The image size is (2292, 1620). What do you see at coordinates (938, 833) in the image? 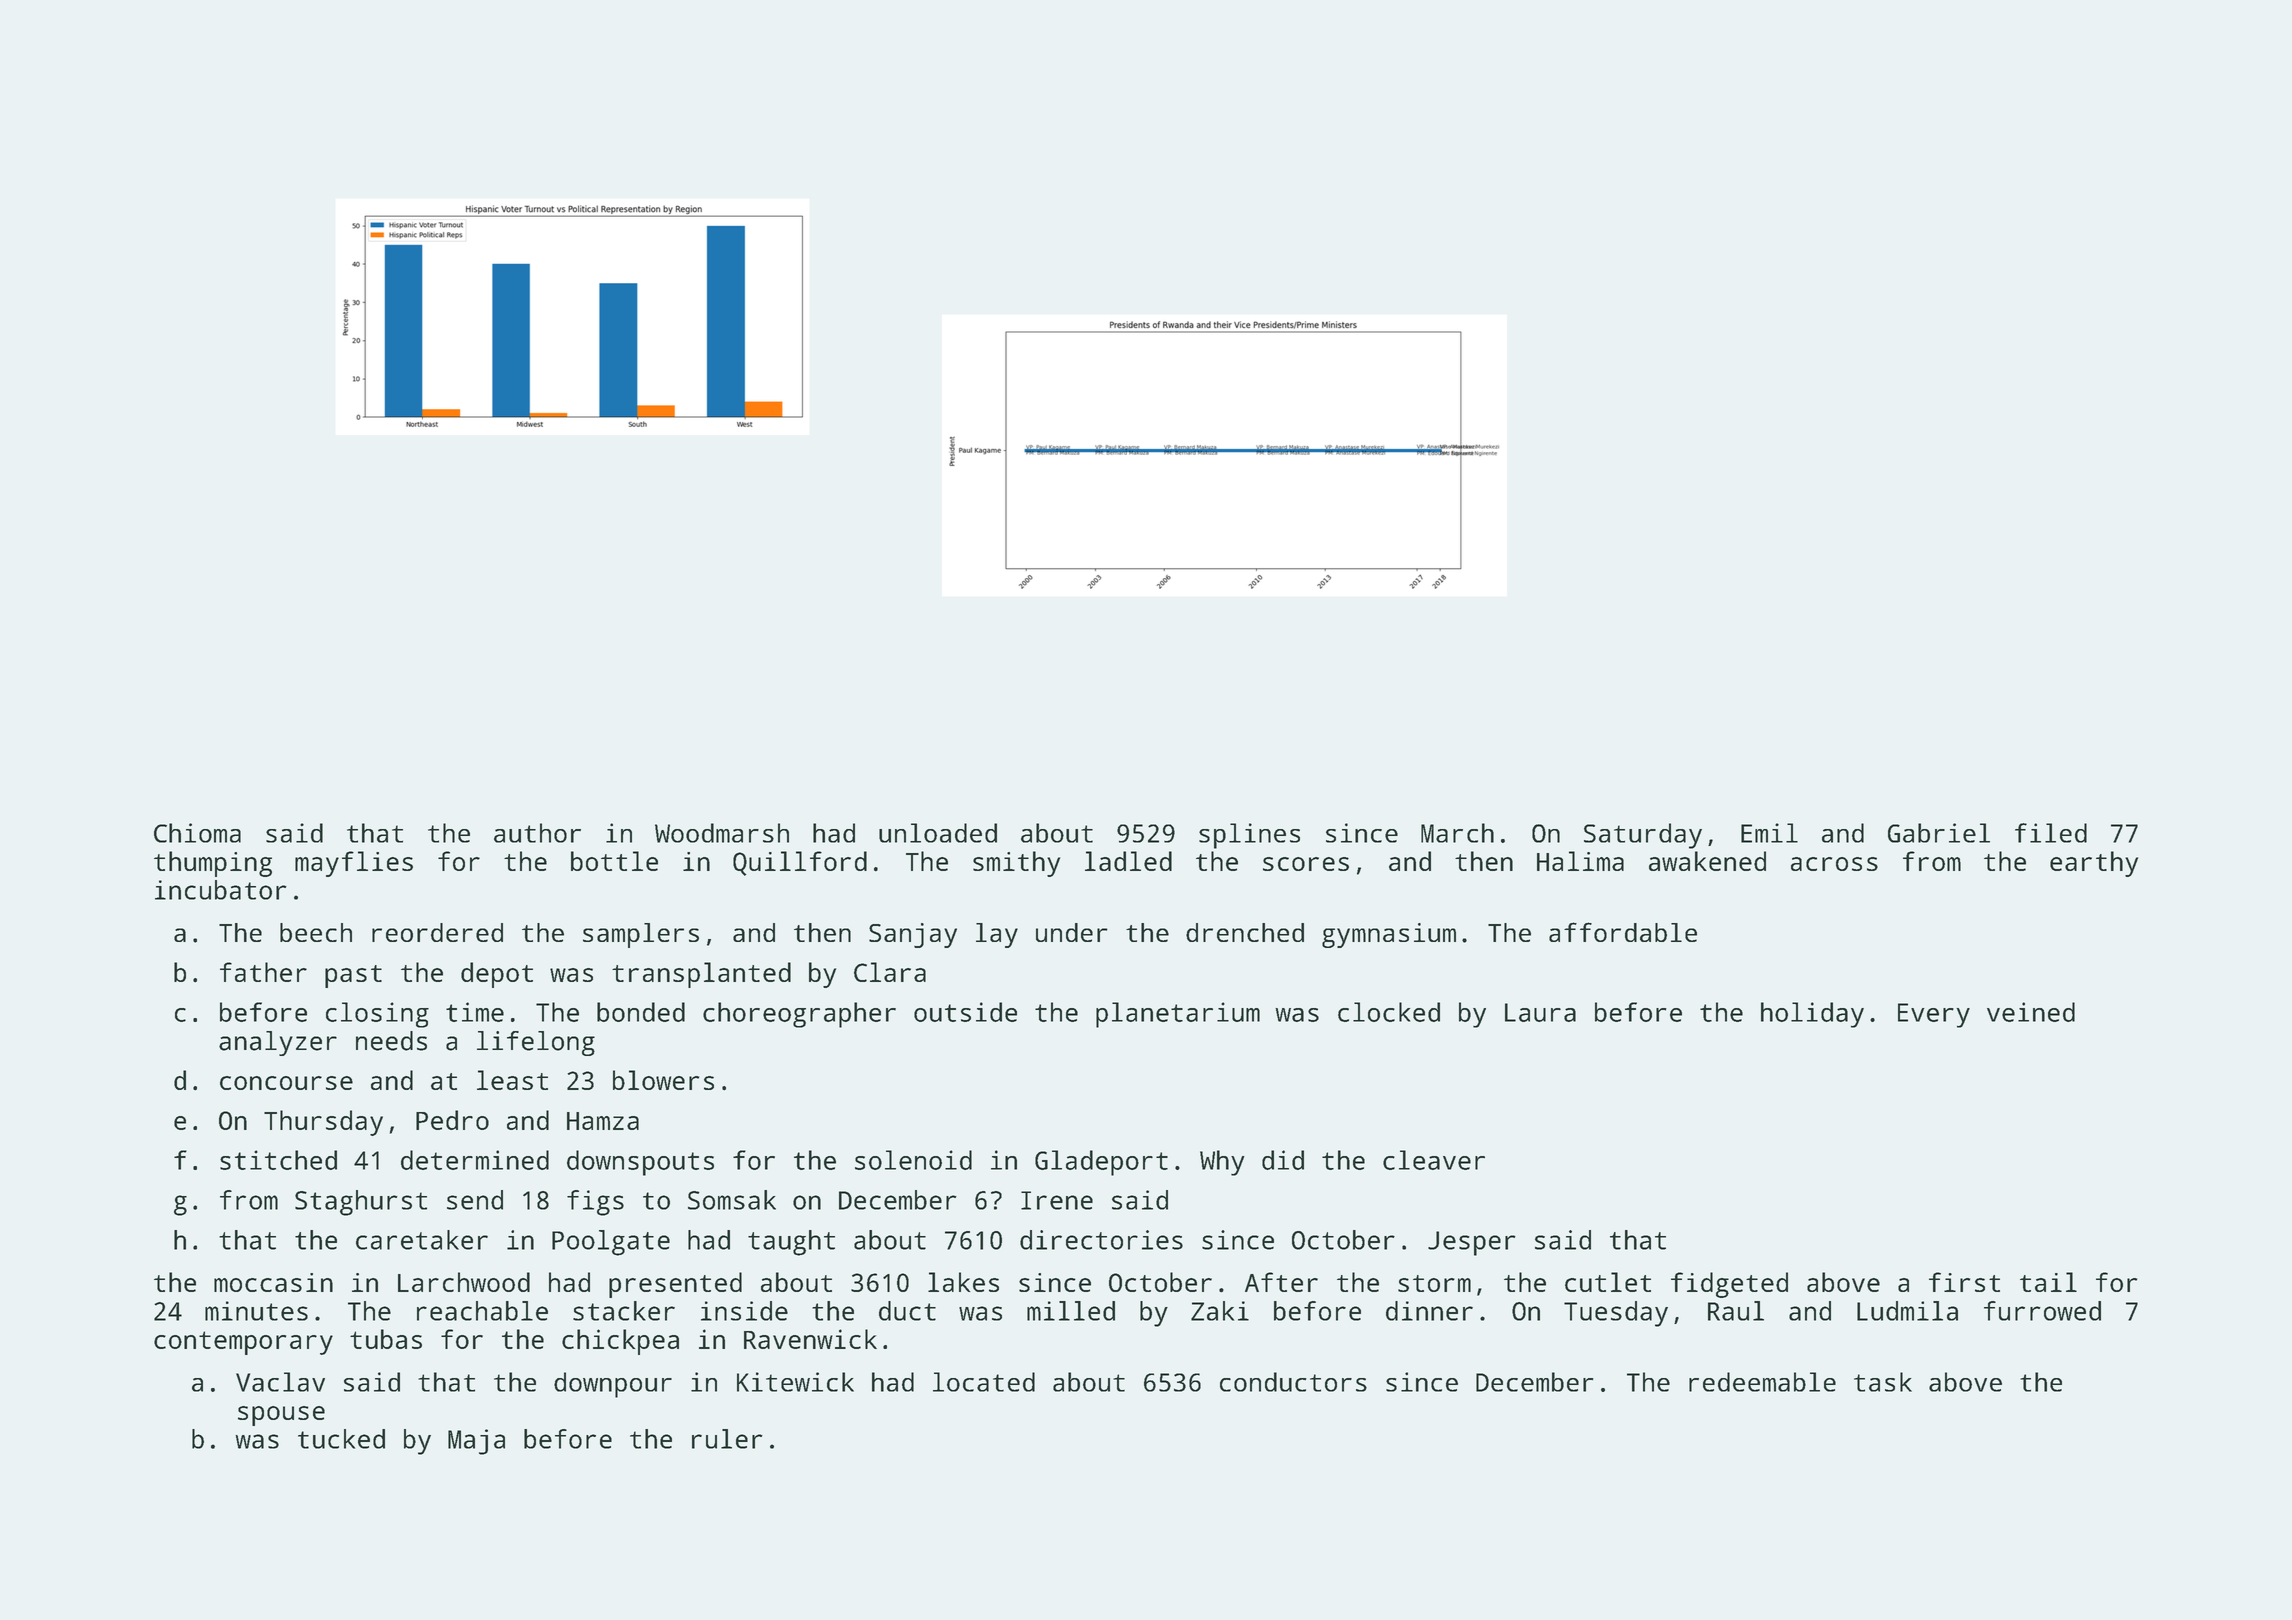
I see `unloaded` at bounding box center [938, 833].
